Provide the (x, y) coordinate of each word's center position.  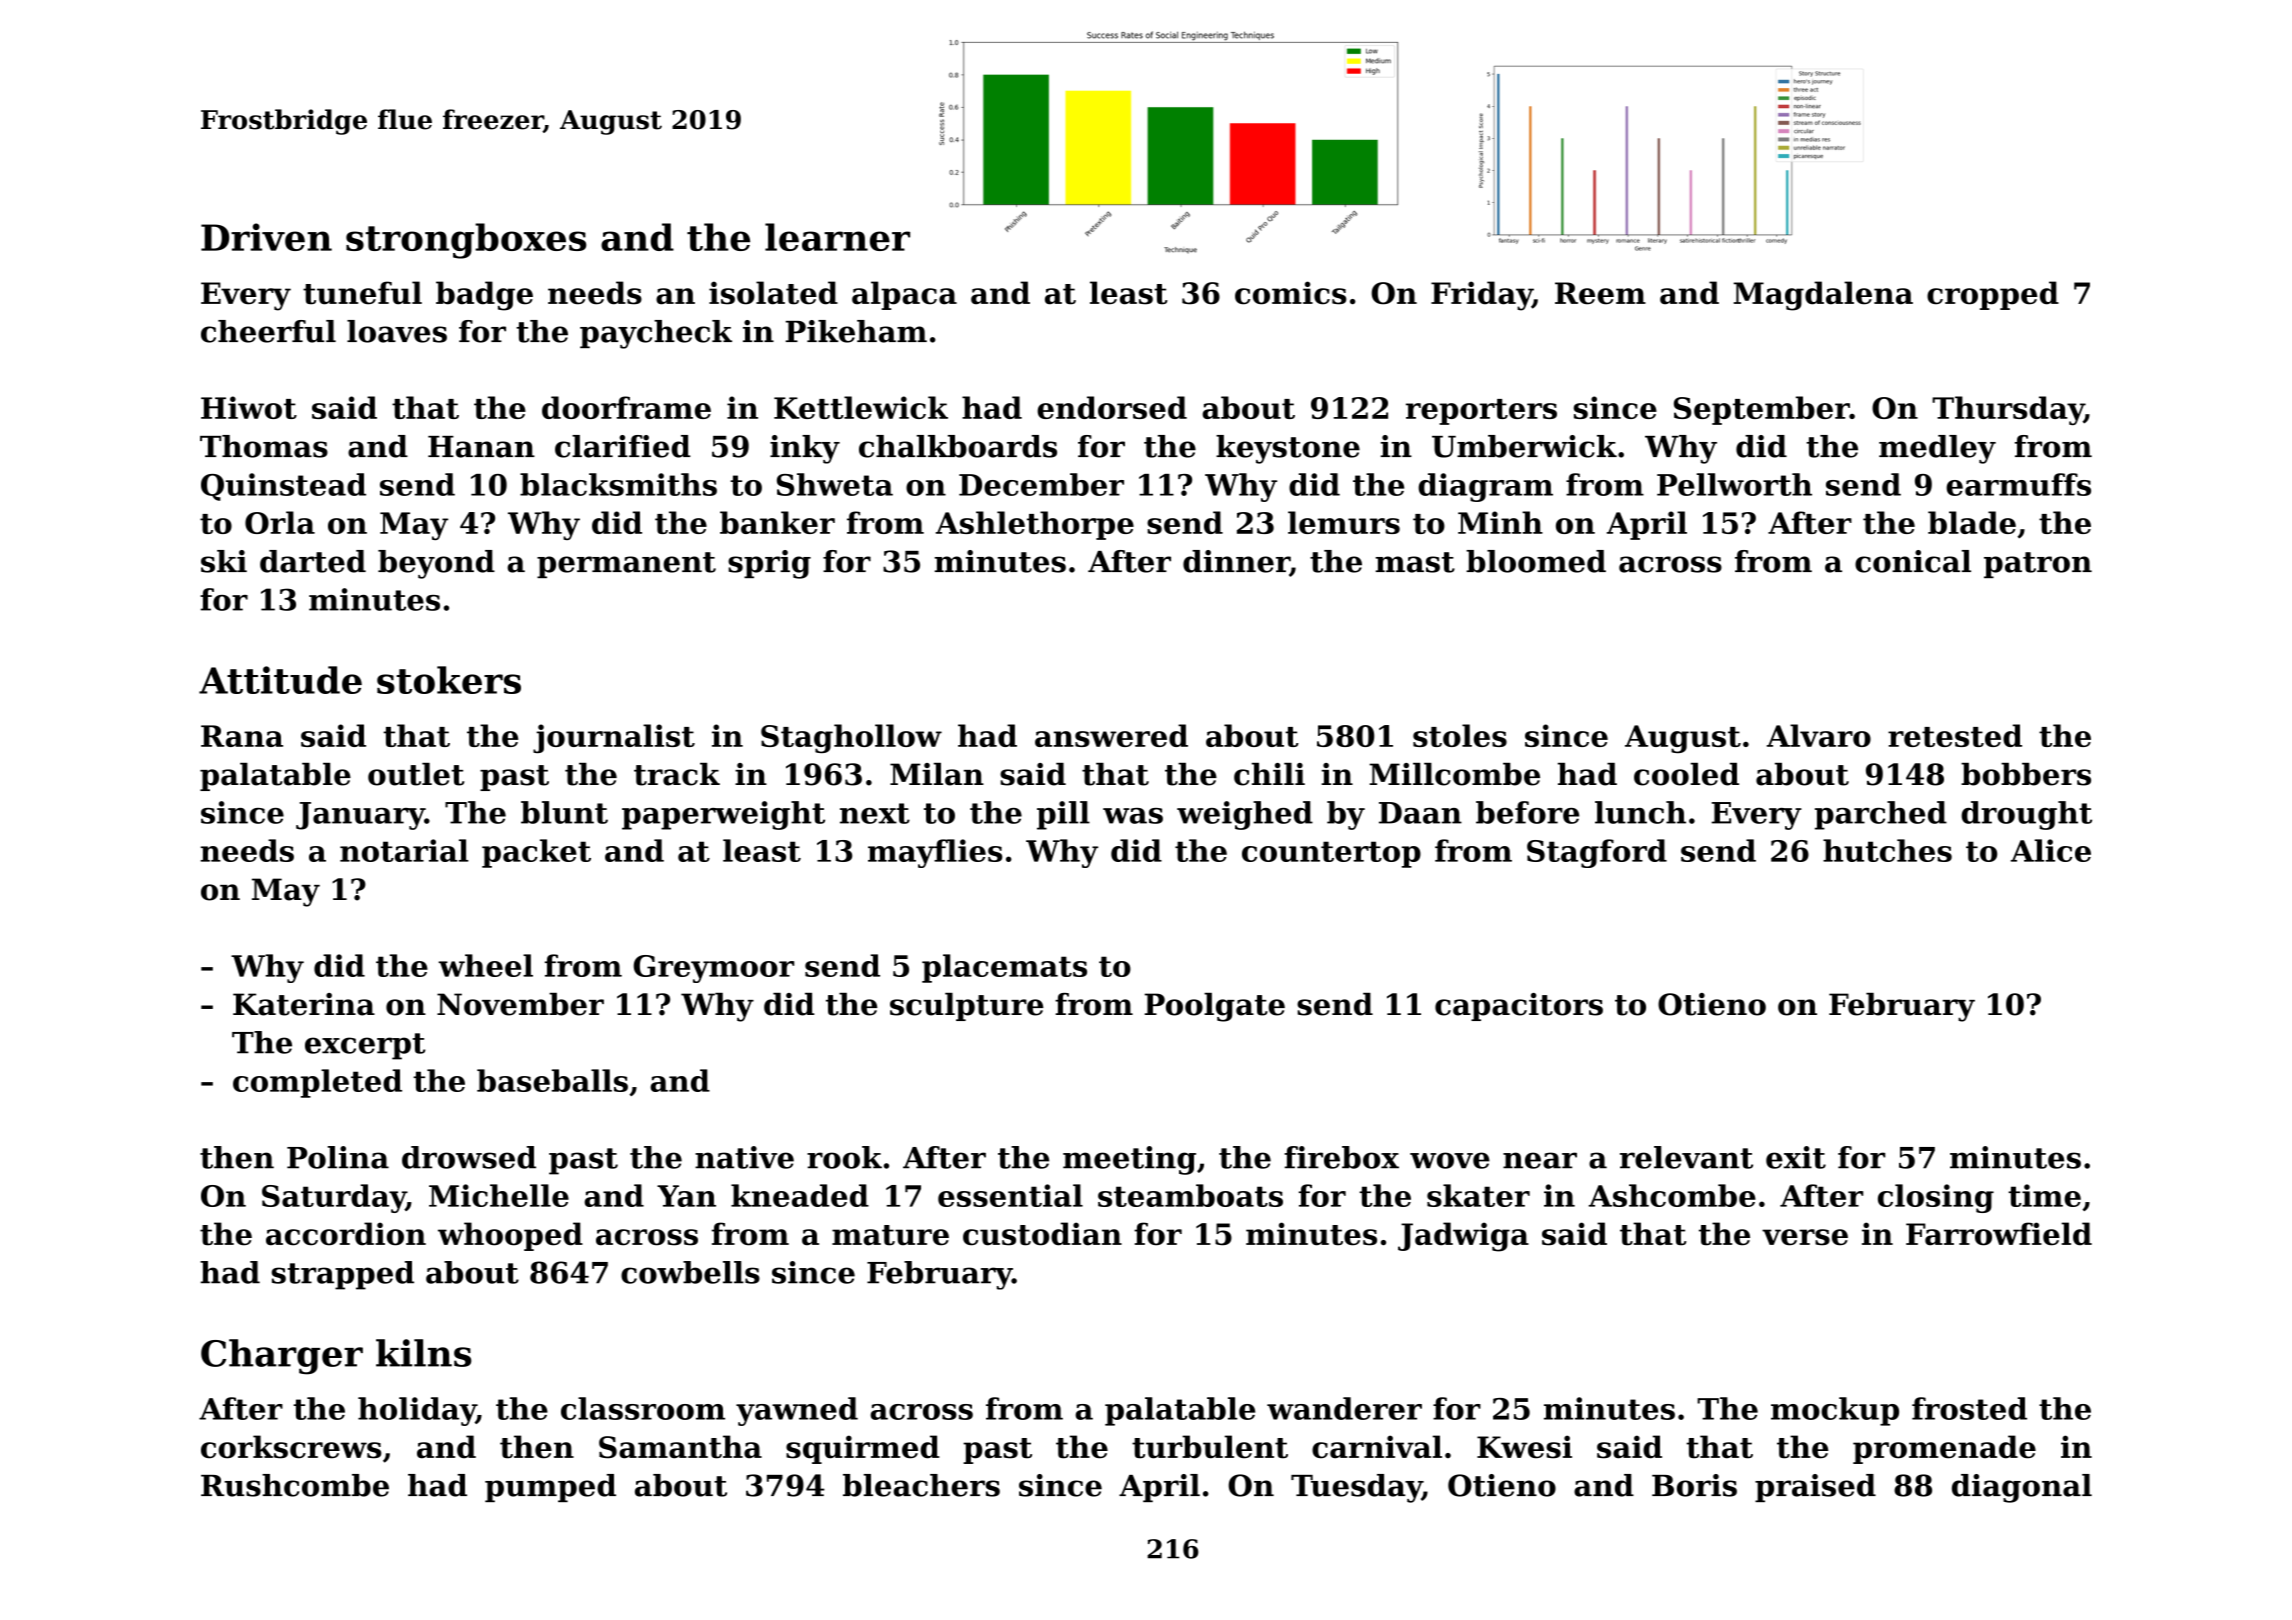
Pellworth (1734, 484)
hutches (1887, 850)
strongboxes (466, 241)
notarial (404, 850)
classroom (643, 1408)
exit (1796, 1157)
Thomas (264, 446)
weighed (1245, 815)
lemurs (1344, 522)
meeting (1129, 1160)
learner (837, 237)
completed (317, 1083)
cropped (1993, 295)
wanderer (1344, 1408)
